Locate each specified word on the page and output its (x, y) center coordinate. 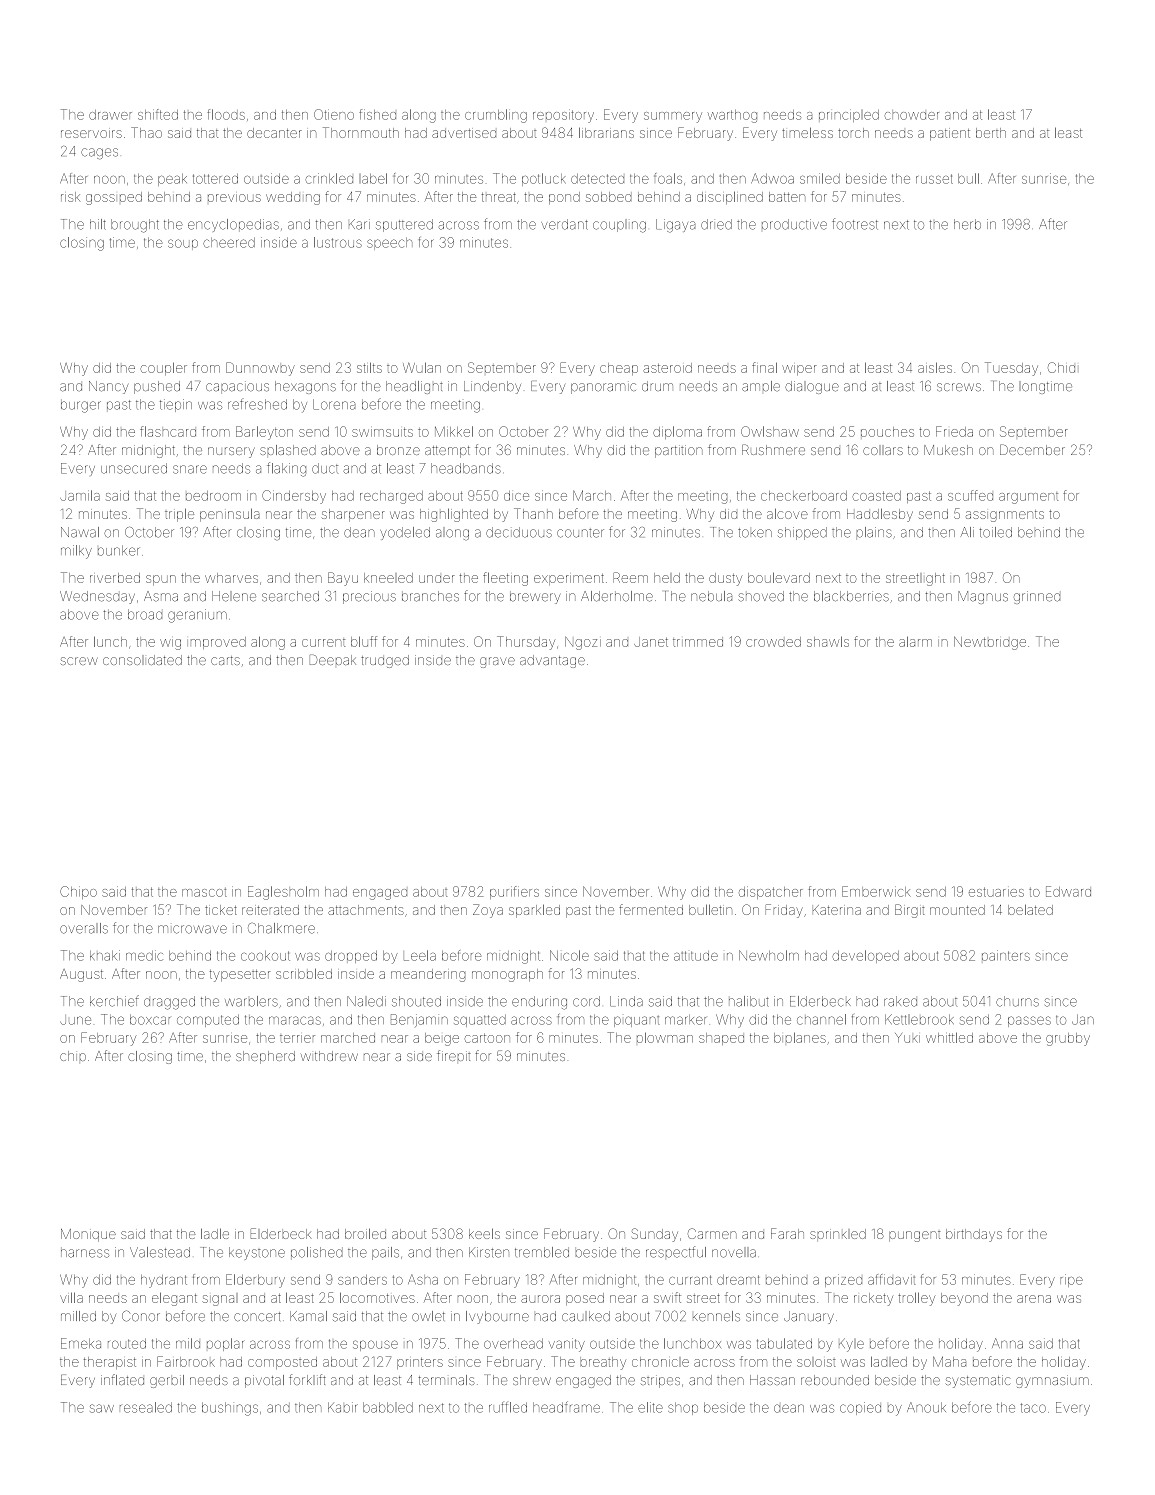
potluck (543, 179)
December (1032, 449)
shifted (158, 114)
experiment (569, 579)
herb (967, 224)
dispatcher (771, 892)
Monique (88, 1235)
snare (190, 469)
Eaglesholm (283, 893)
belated (1030, 909)
